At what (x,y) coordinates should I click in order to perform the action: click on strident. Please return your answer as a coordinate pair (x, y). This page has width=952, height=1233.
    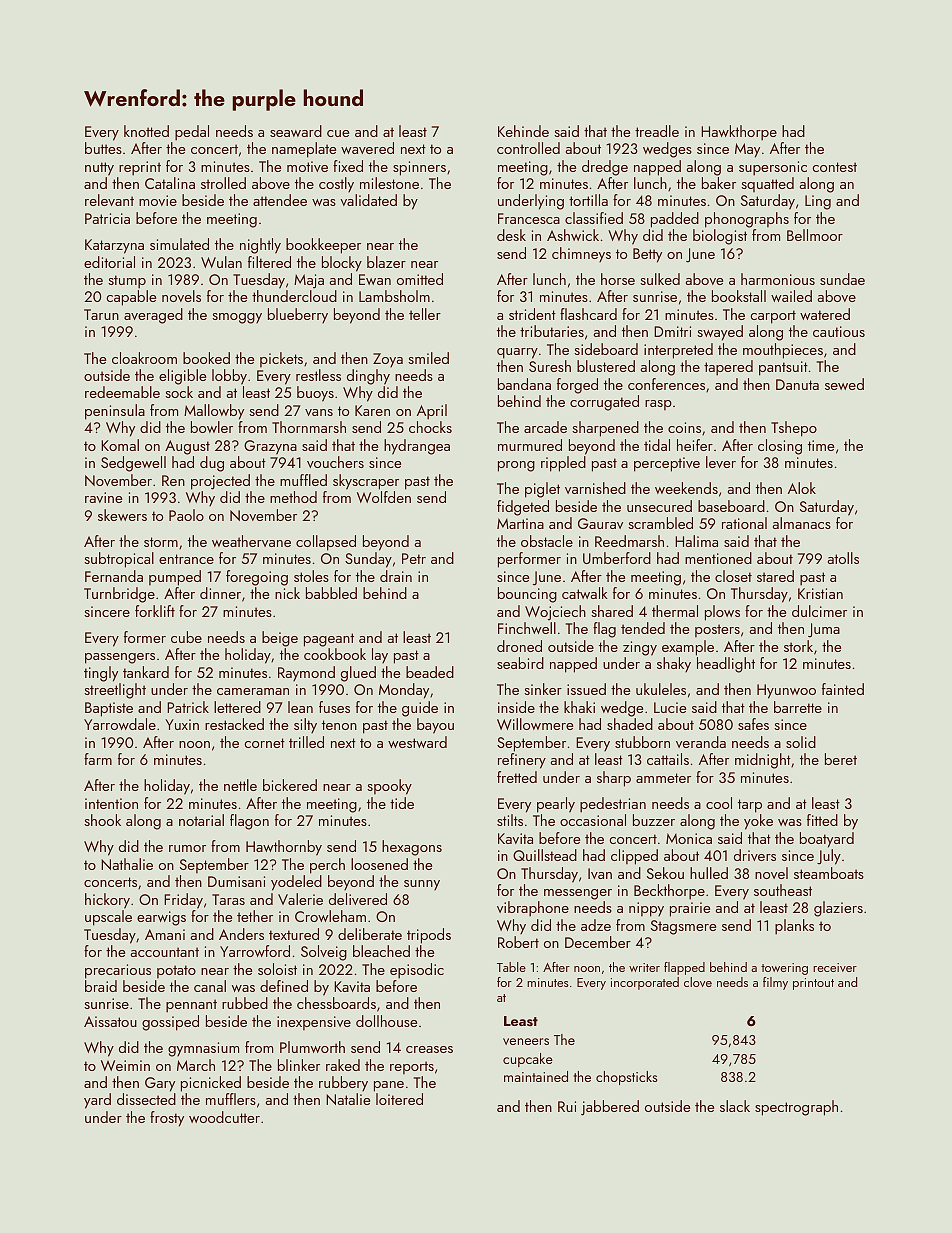
    Looking at the image, I should click on (532, 314).
